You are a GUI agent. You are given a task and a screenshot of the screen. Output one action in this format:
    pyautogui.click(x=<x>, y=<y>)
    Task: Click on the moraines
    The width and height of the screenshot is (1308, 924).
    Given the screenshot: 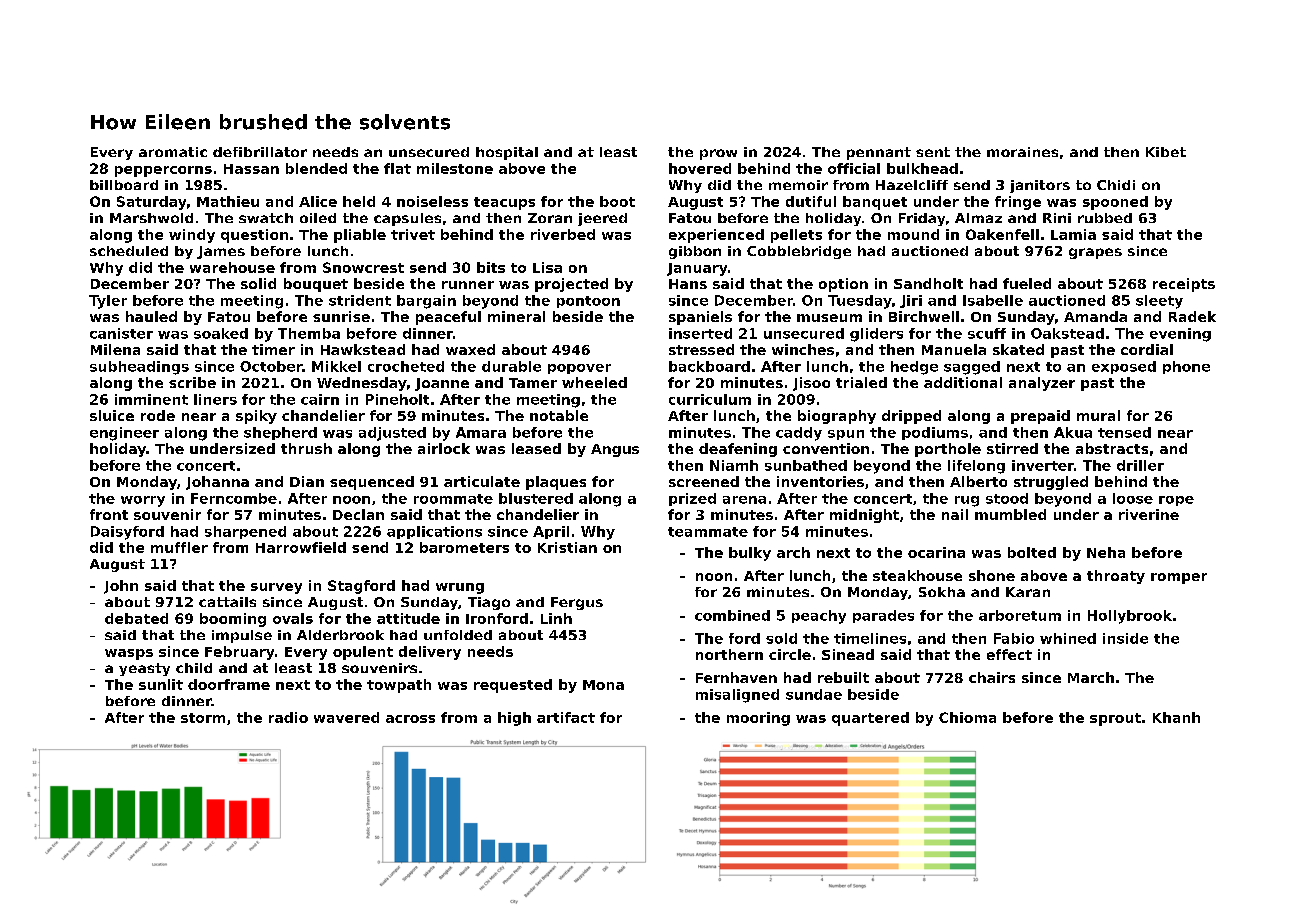 What is the action you would take?
    pyautogui.click(x=1022, y=152)
